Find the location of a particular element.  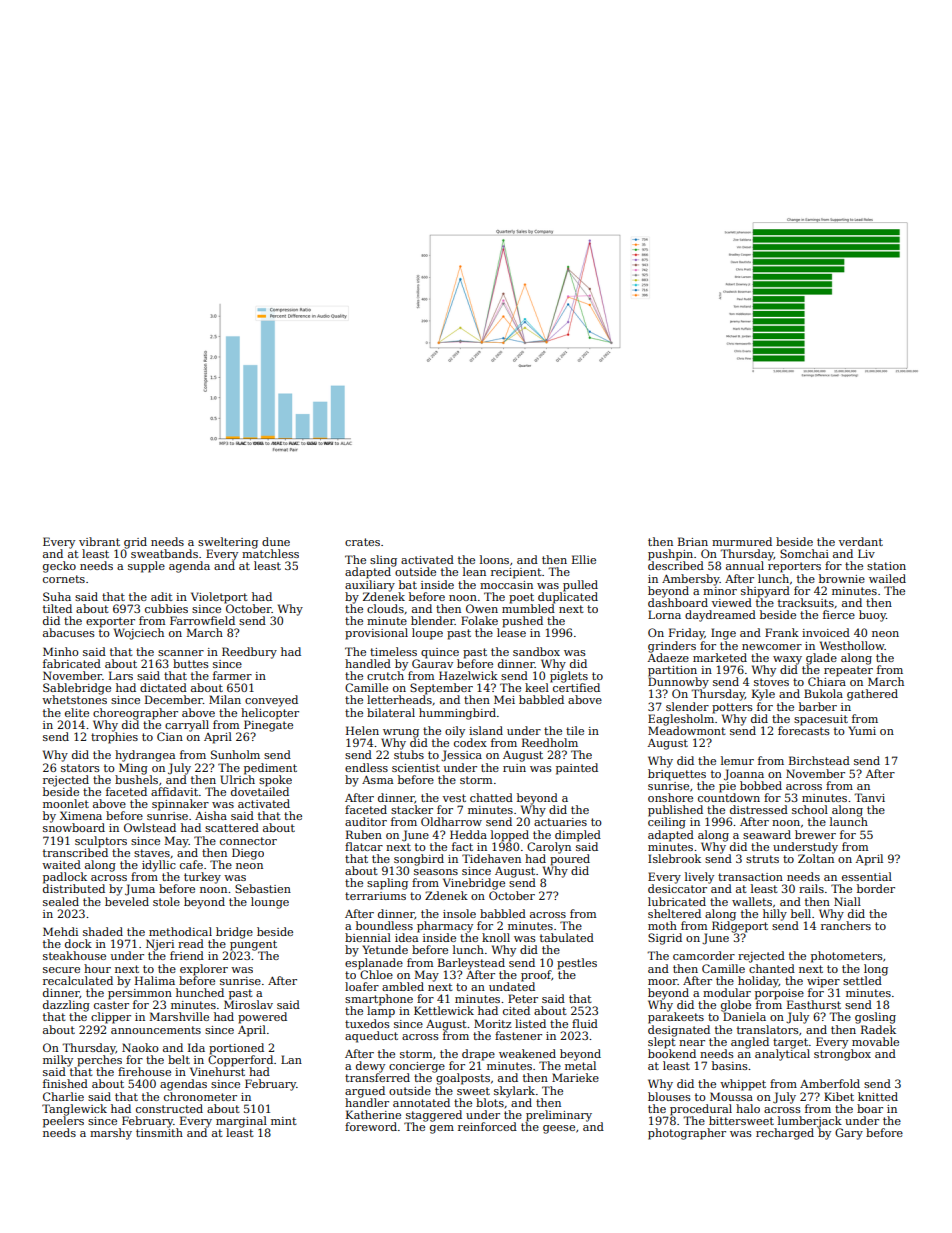

dune is located at coordinates (276, 541).
